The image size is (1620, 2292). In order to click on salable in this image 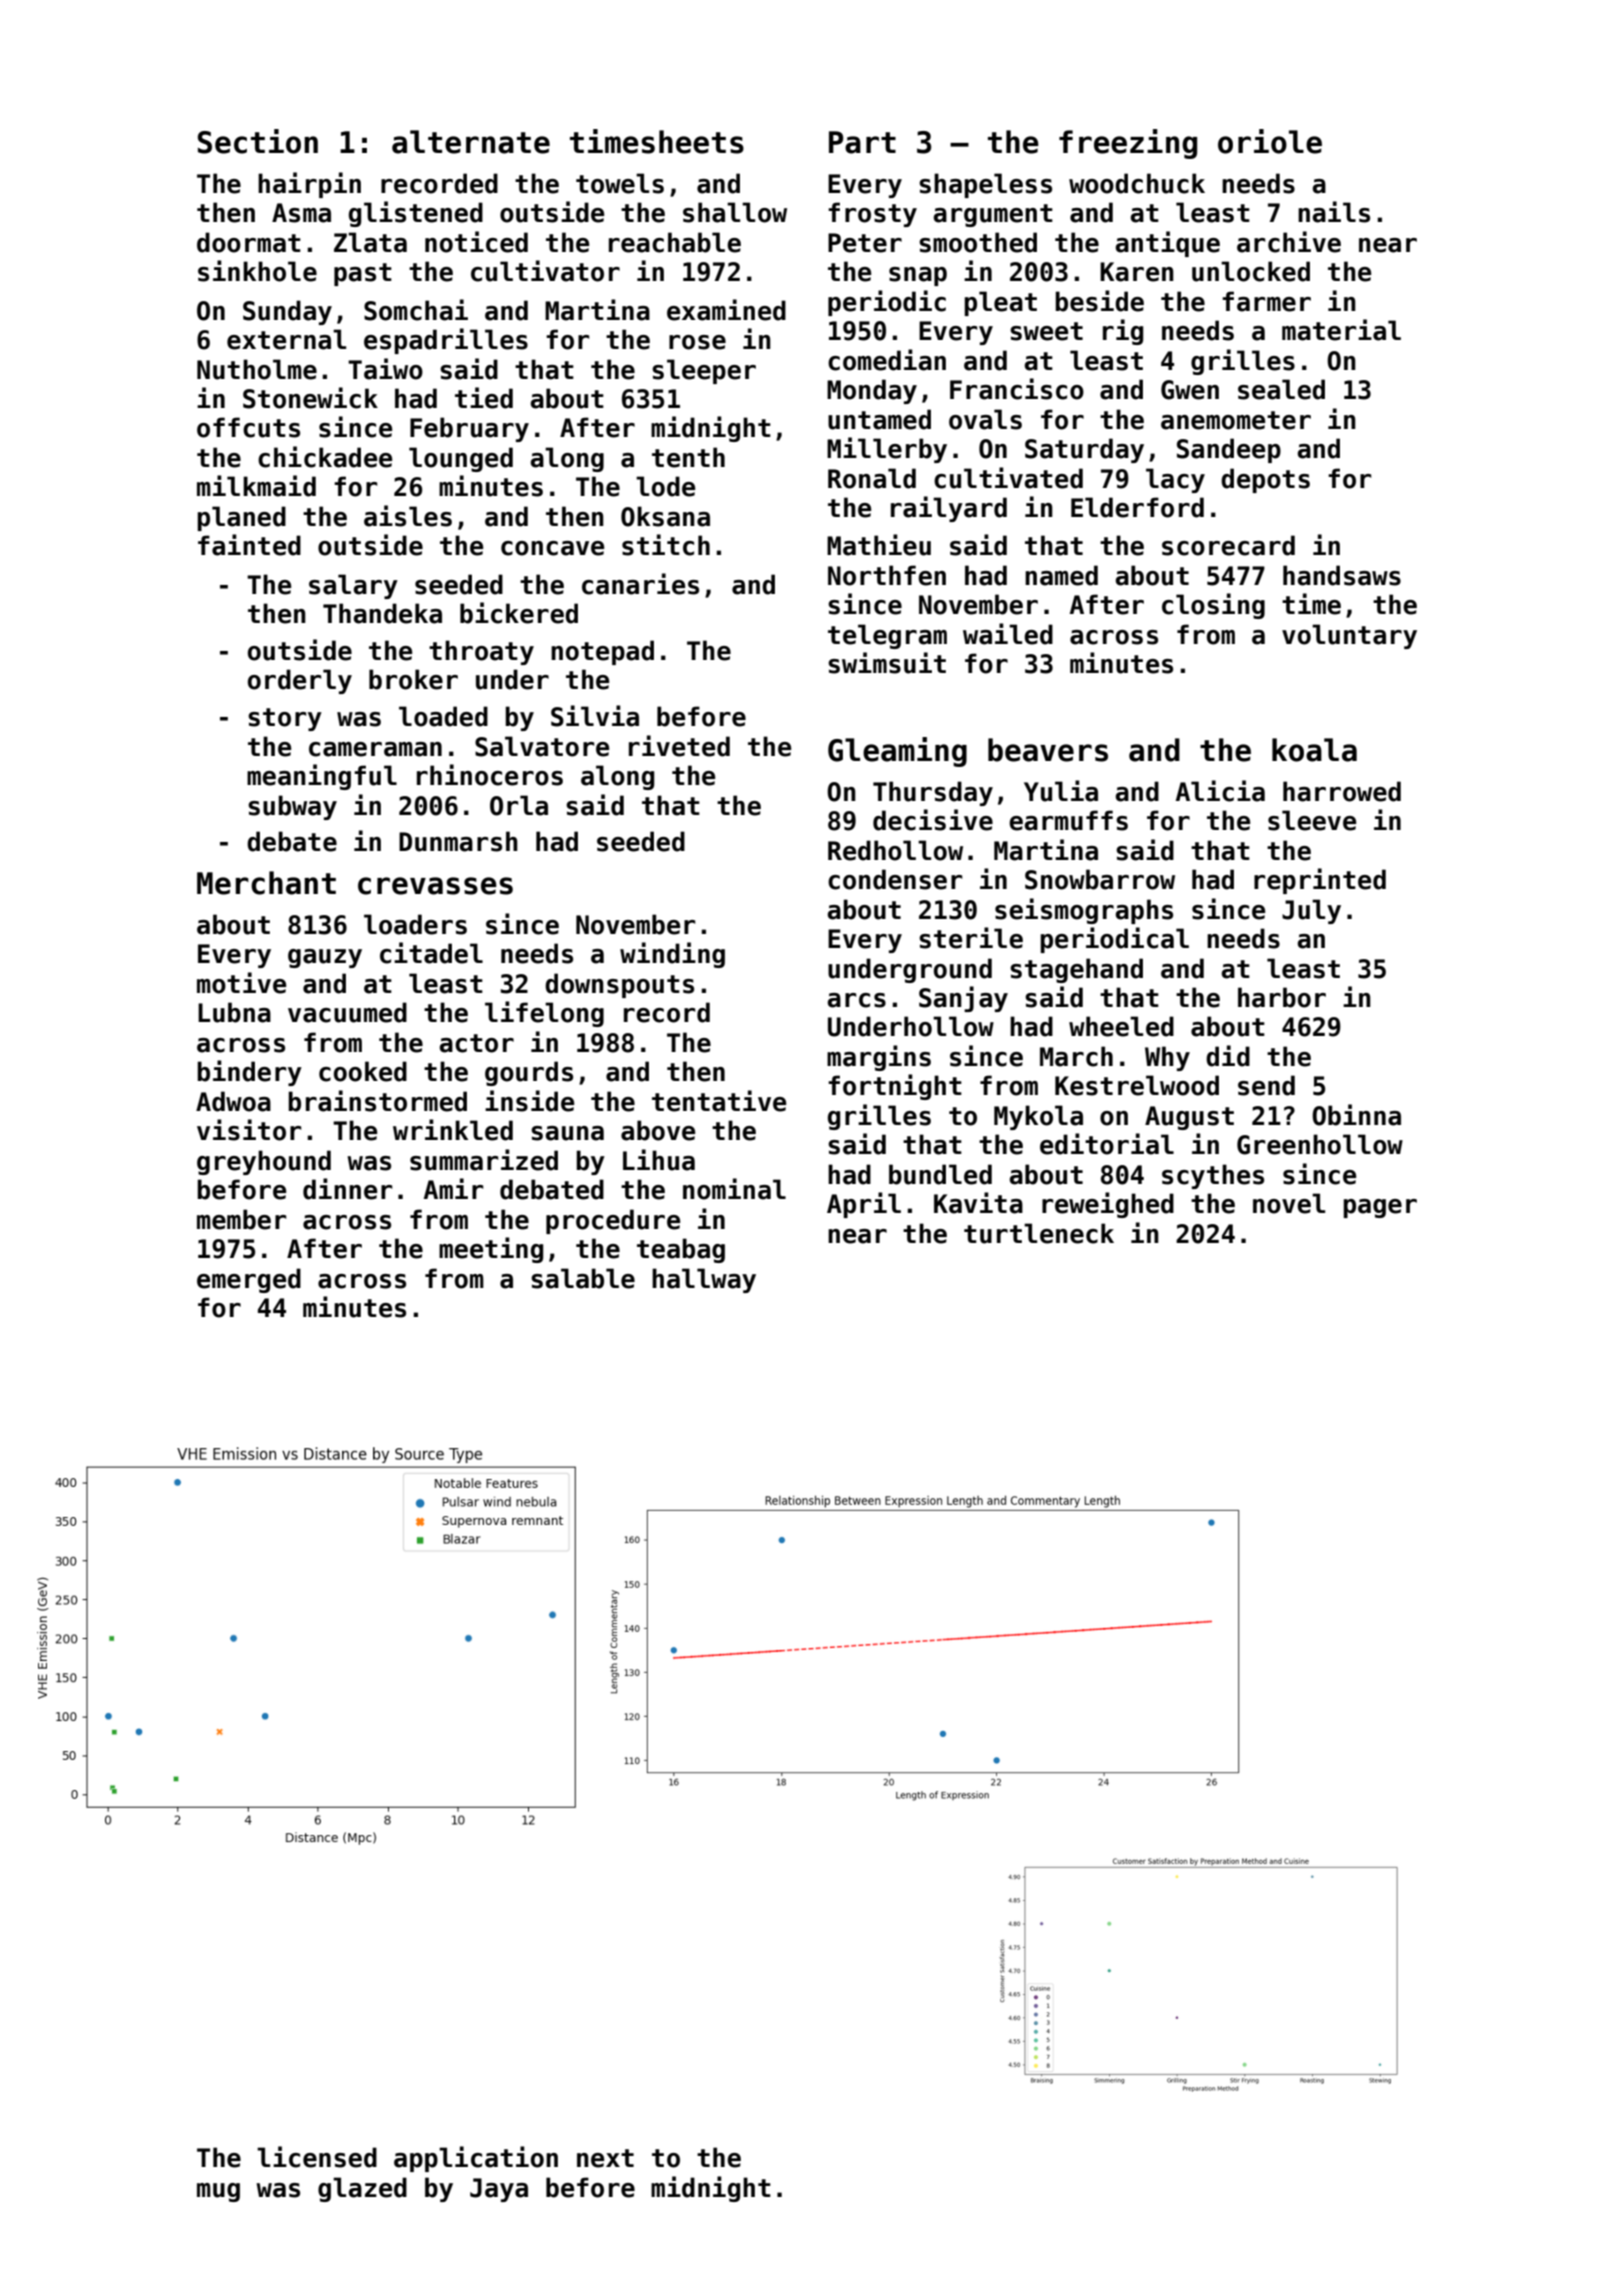, I will do `click(583, 1278)`.
